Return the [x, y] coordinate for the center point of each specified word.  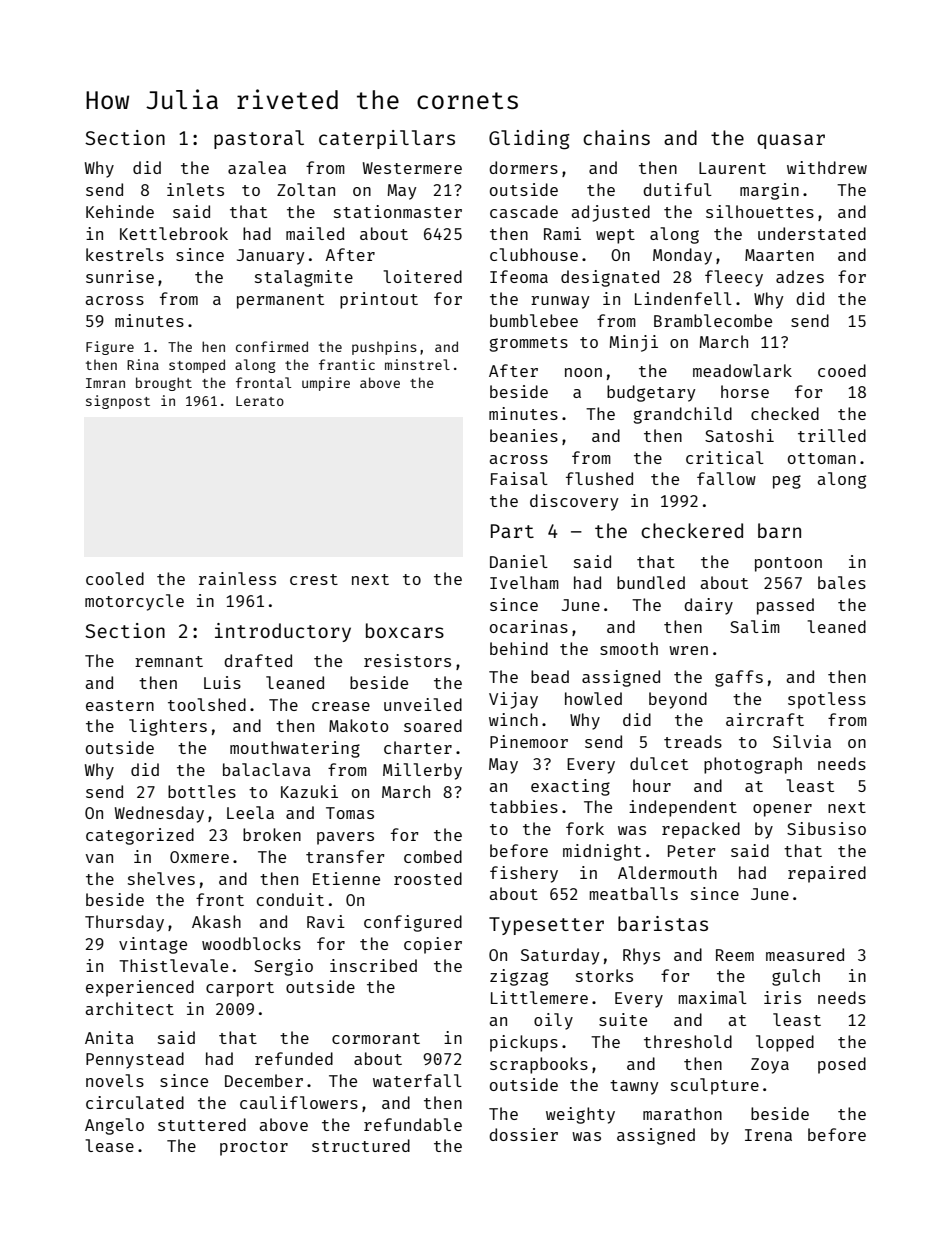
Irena [768, 1135]
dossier [523, 1134]
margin [769, 191]
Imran [105, 383]
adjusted [610, 213]
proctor [254, 1148]
